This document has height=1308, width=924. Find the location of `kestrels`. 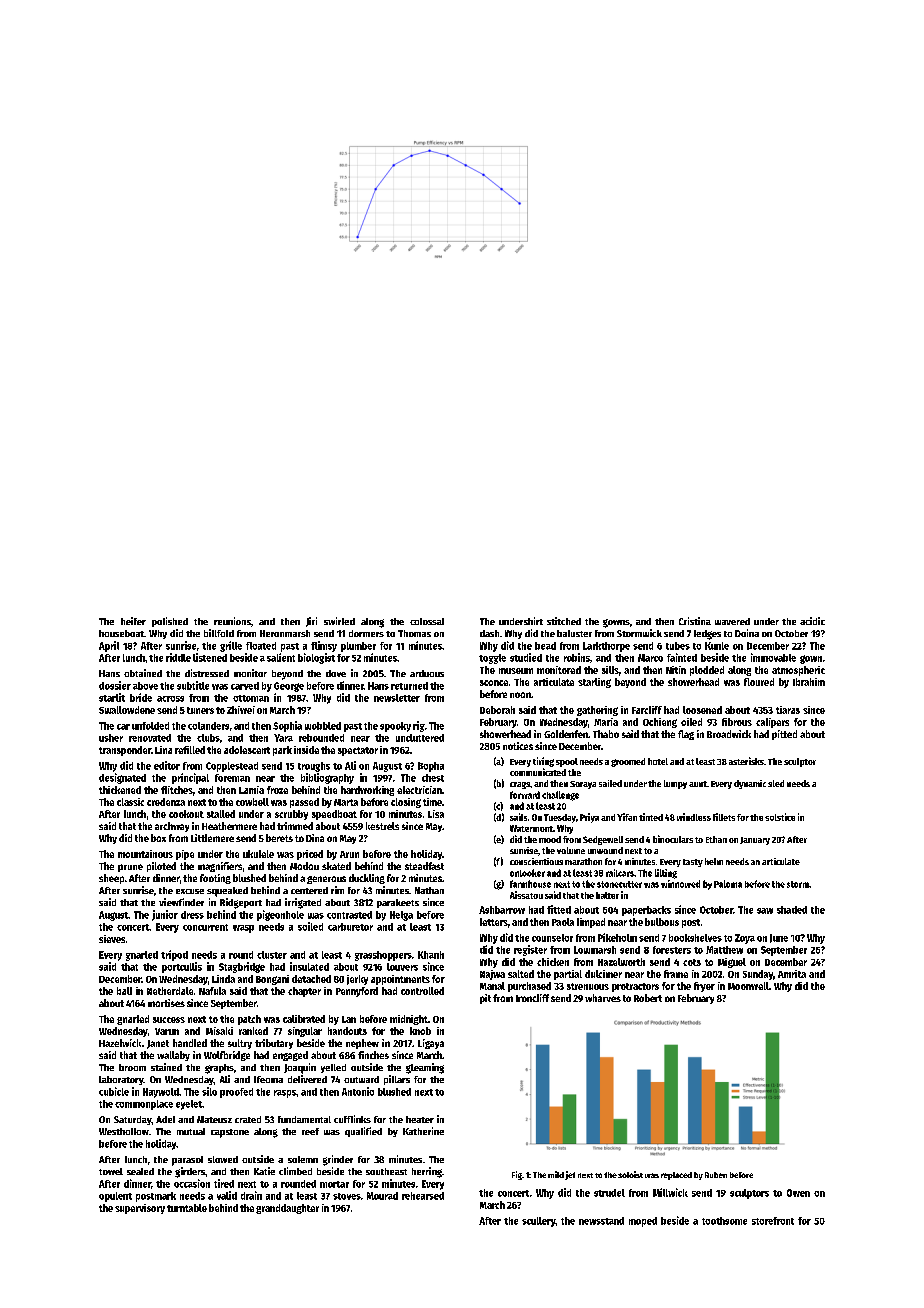

kestrels is located at coordinates (382, 826).
